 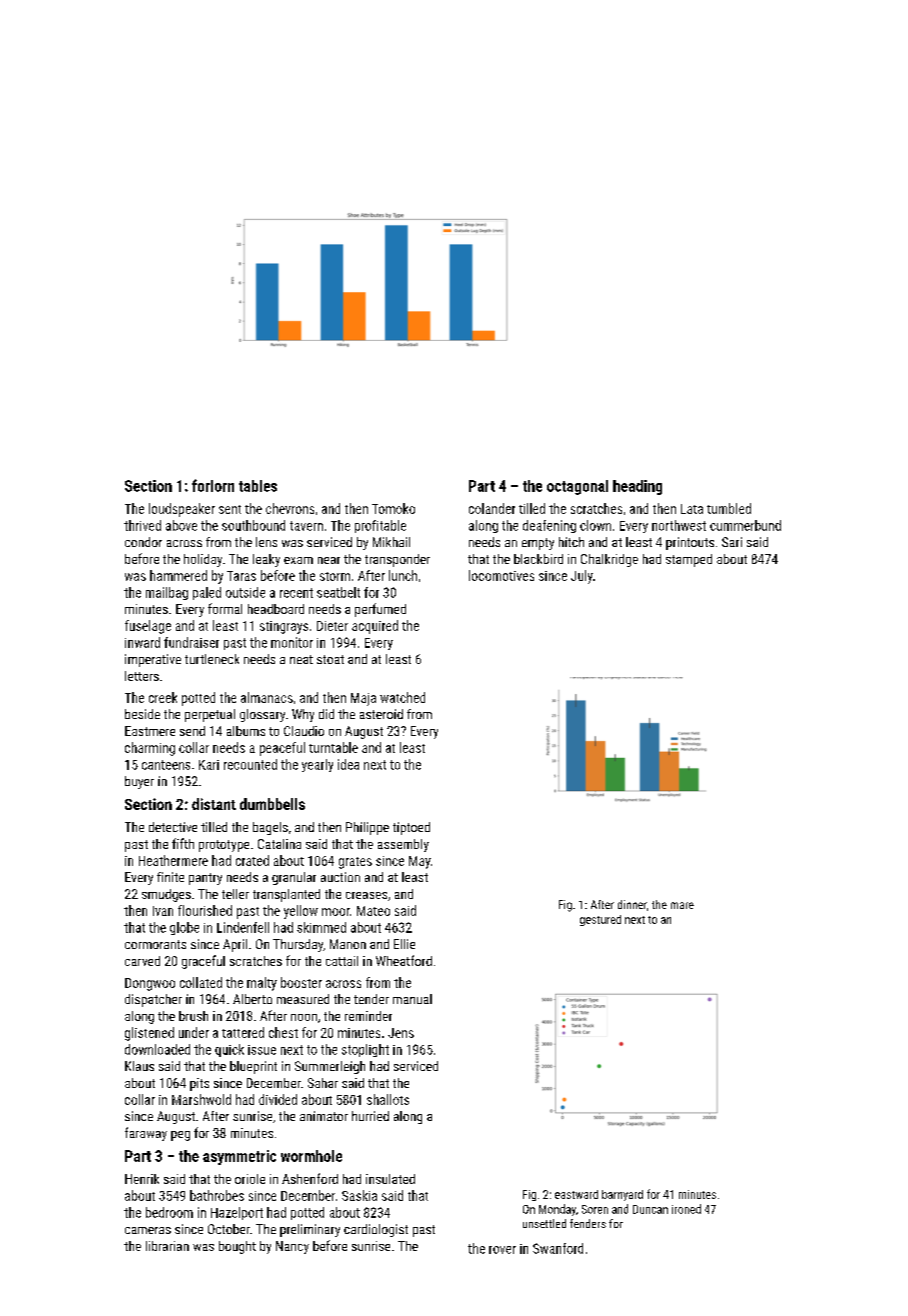 I want to click on gestured, so click(x=600, y=920).
